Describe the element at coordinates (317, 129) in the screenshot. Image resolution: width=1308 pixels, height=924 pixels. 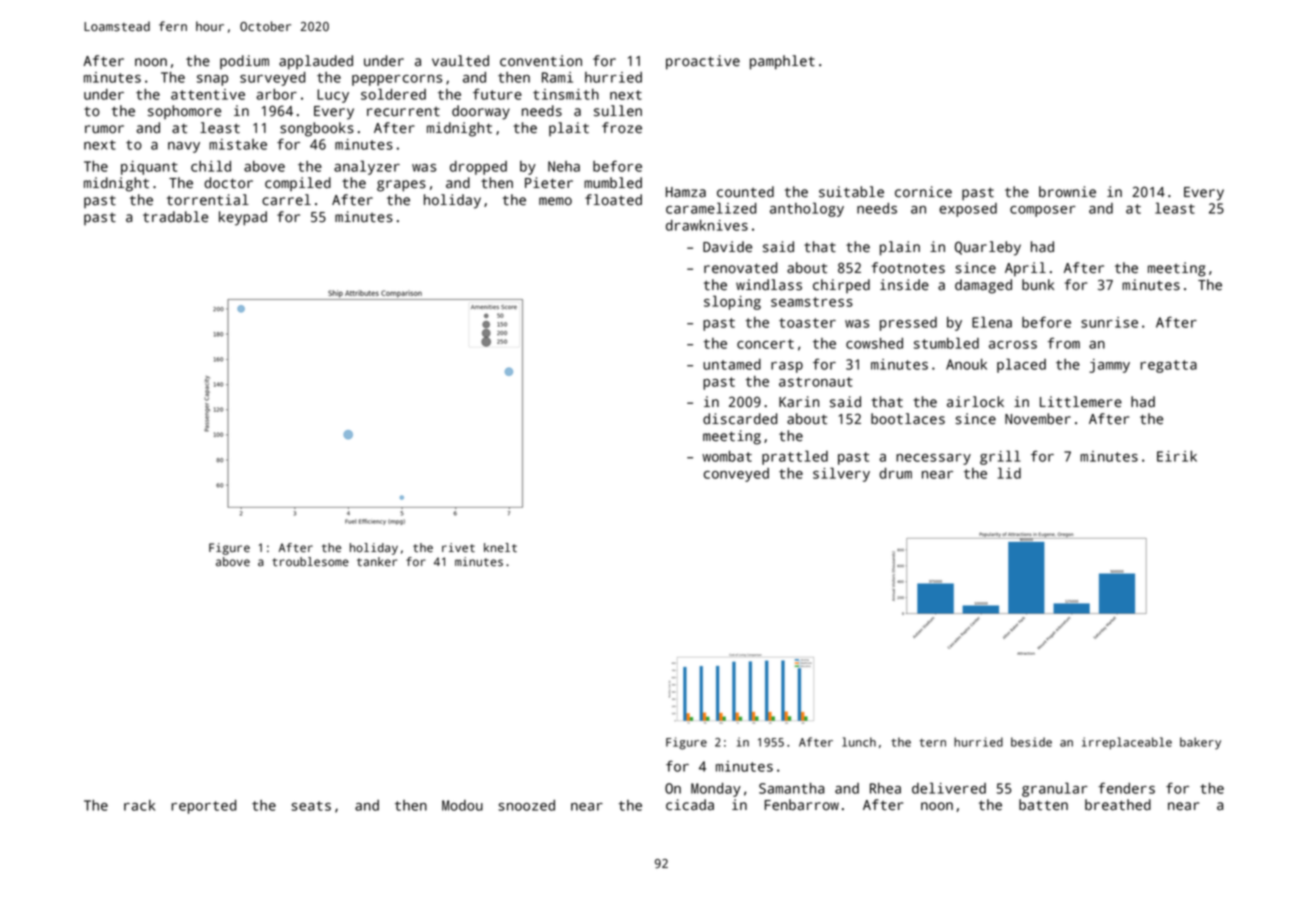
I see `songbooks` at that location.
